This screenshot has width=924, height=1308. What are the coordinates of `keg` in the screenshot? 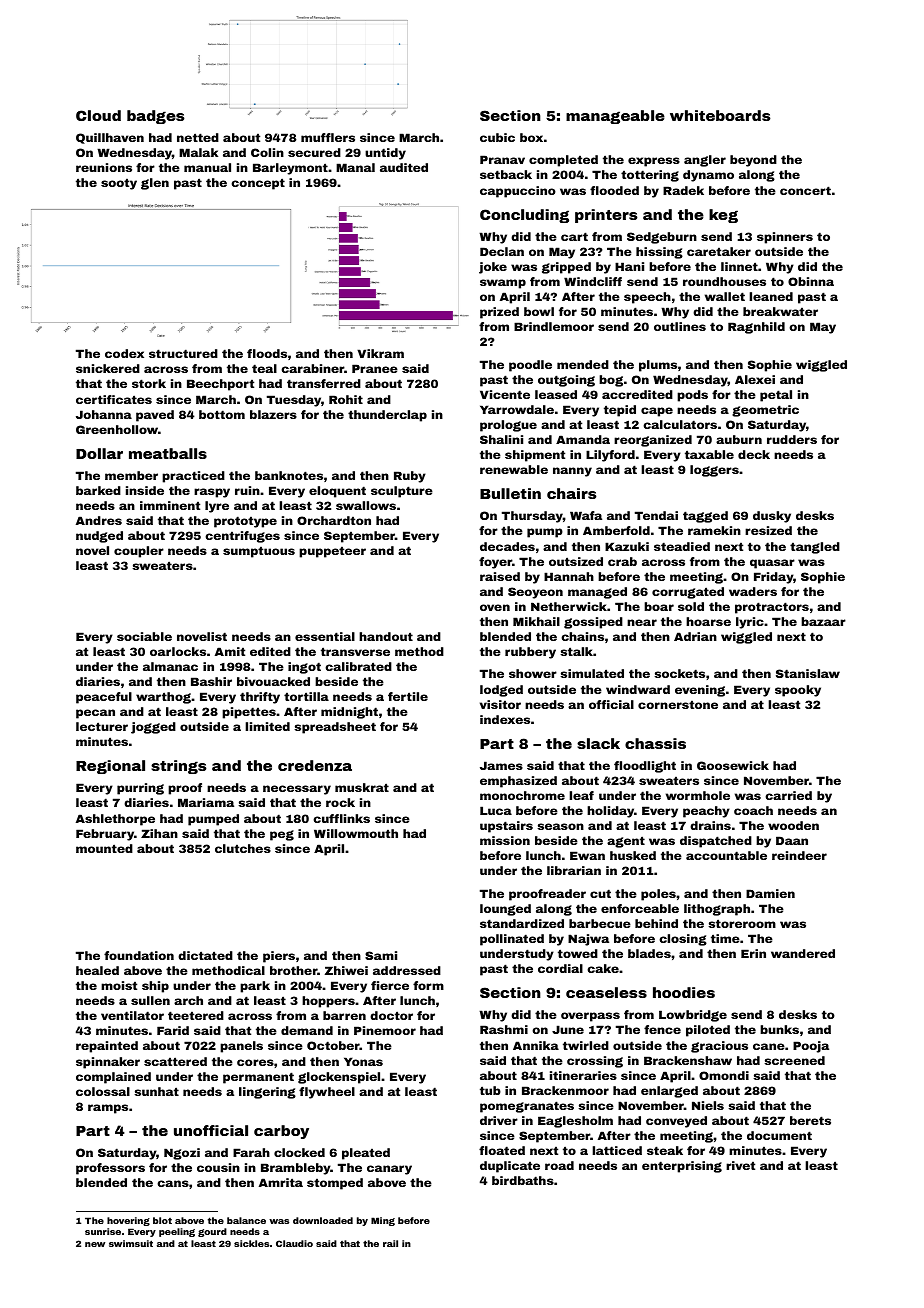 It's located at (723, 216).
